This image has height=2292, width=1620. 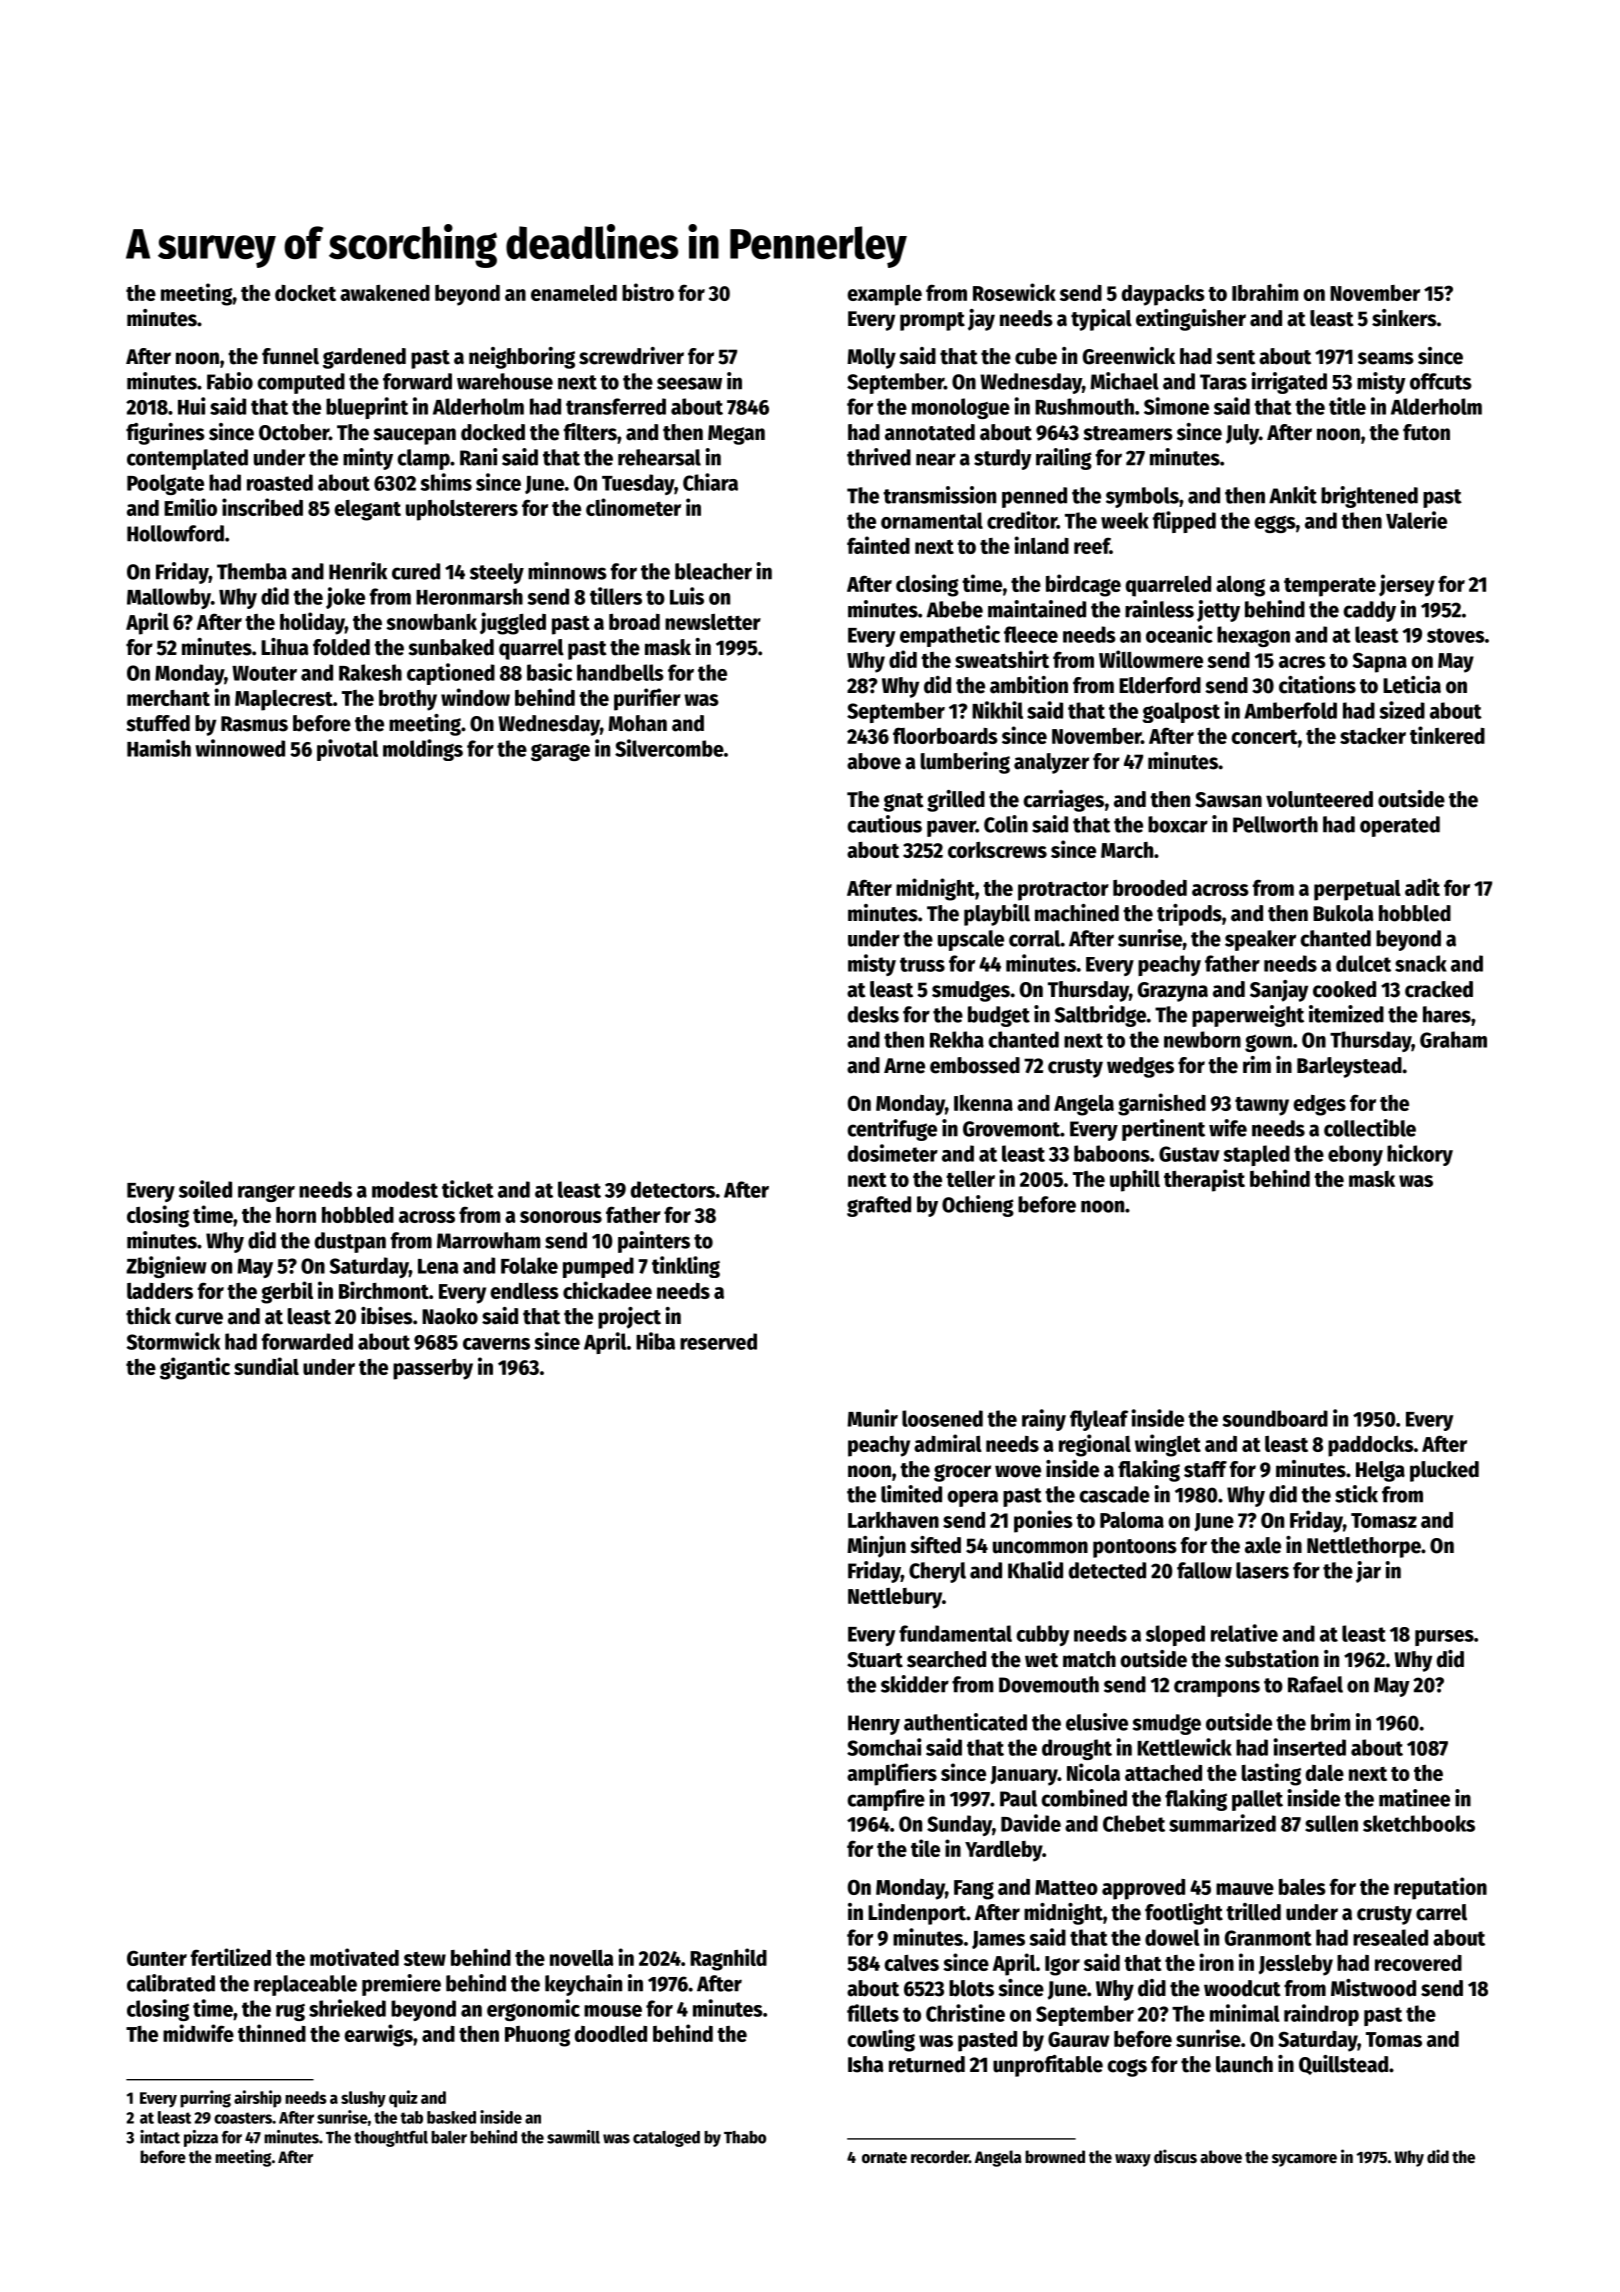 I want to click on plucked, so click(x=1444, y=1471).
